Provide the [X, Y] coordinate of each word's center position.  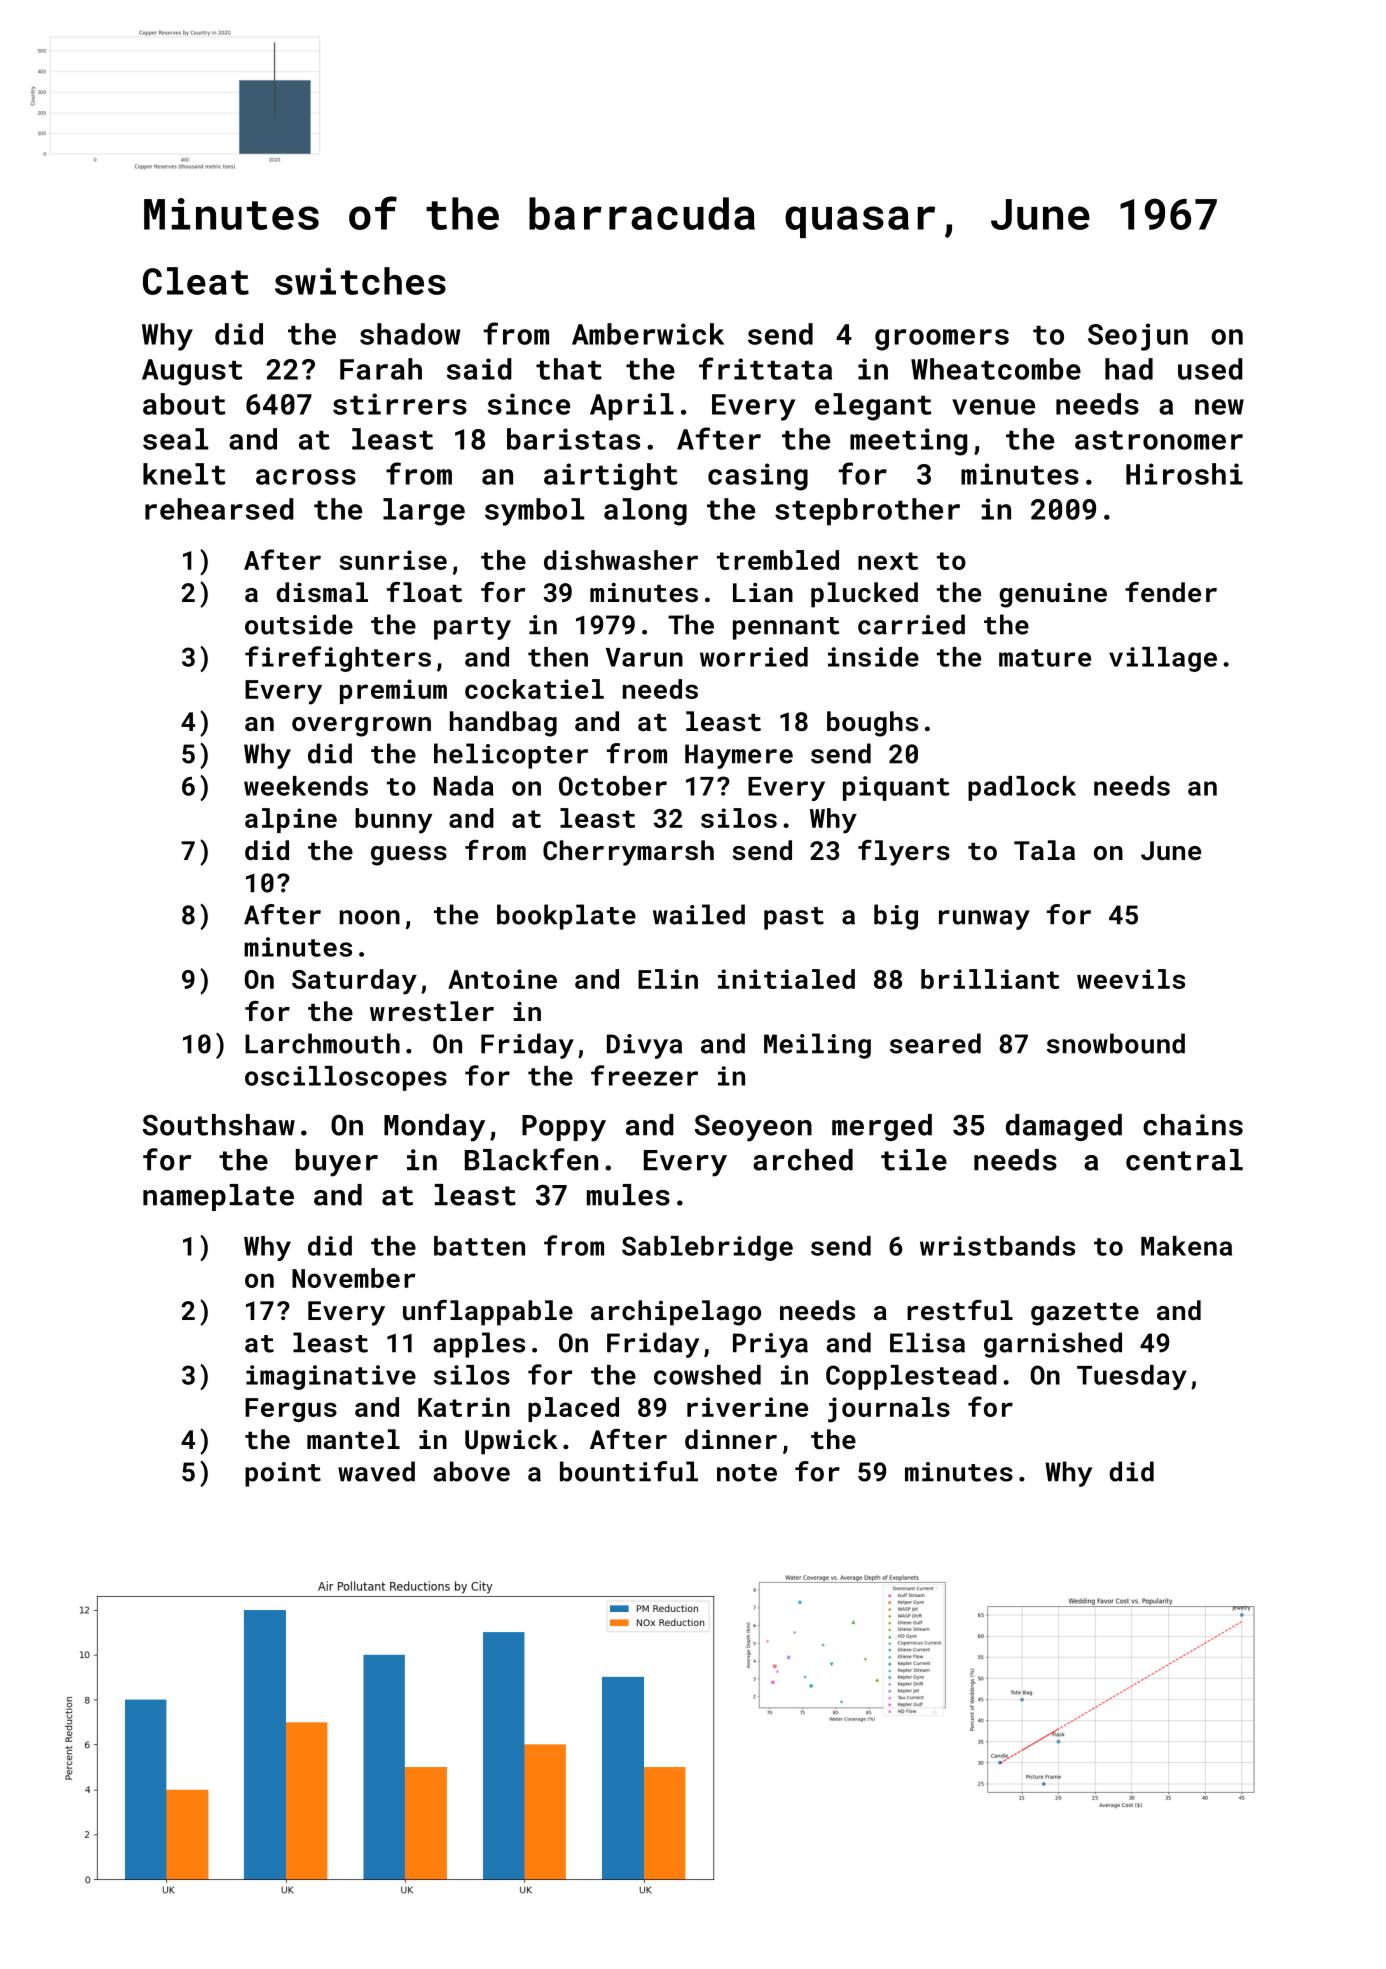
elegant [873, 407]
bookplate [566, 917]
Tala [1044, 850]
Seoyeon [753, 1128]
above [471, 1471]
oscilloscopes [346, 1078]
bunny [393, 821]
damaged [1064, 1127]
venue [993, 407]
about [184, 404]
